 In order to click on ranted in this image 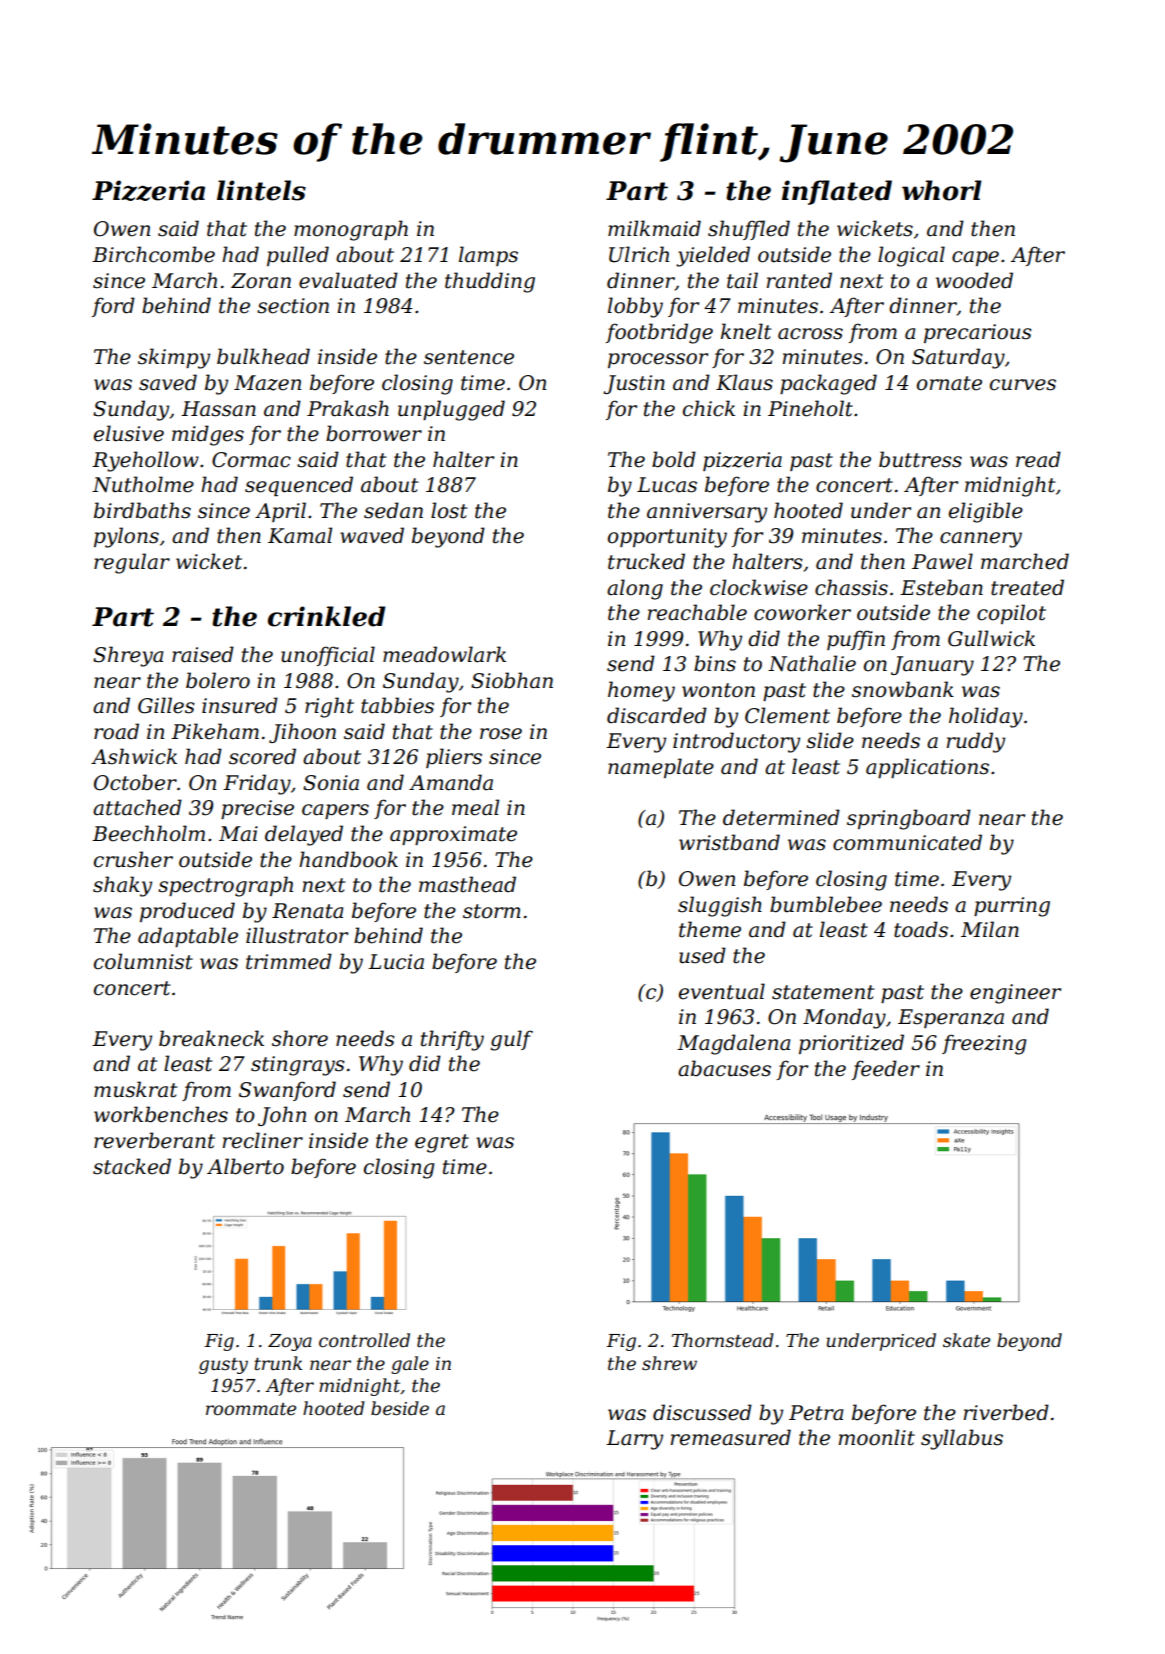, I will do `click(799, 280)`.
